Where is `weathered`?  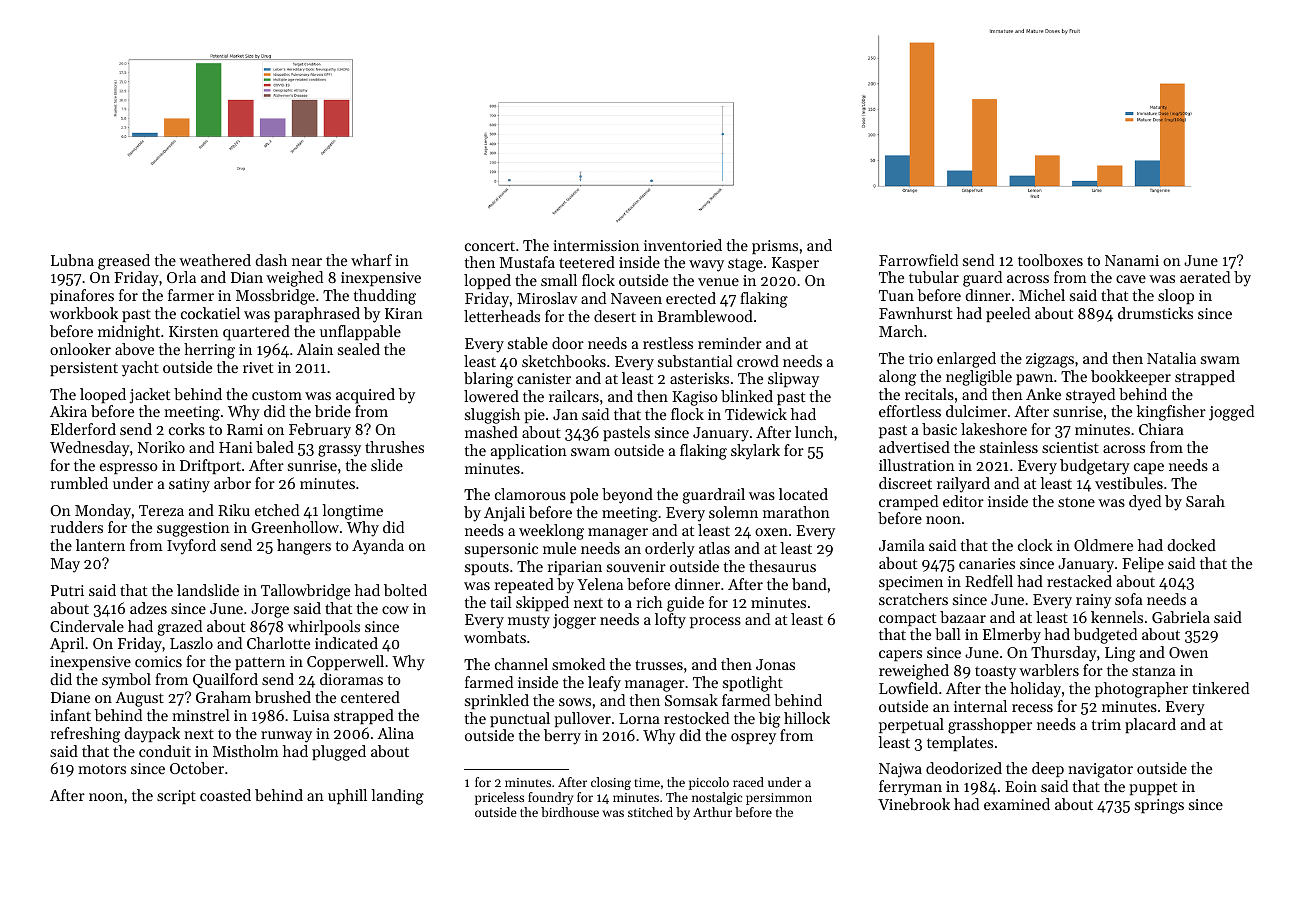
weathered is located at coordinates (215, 260).
